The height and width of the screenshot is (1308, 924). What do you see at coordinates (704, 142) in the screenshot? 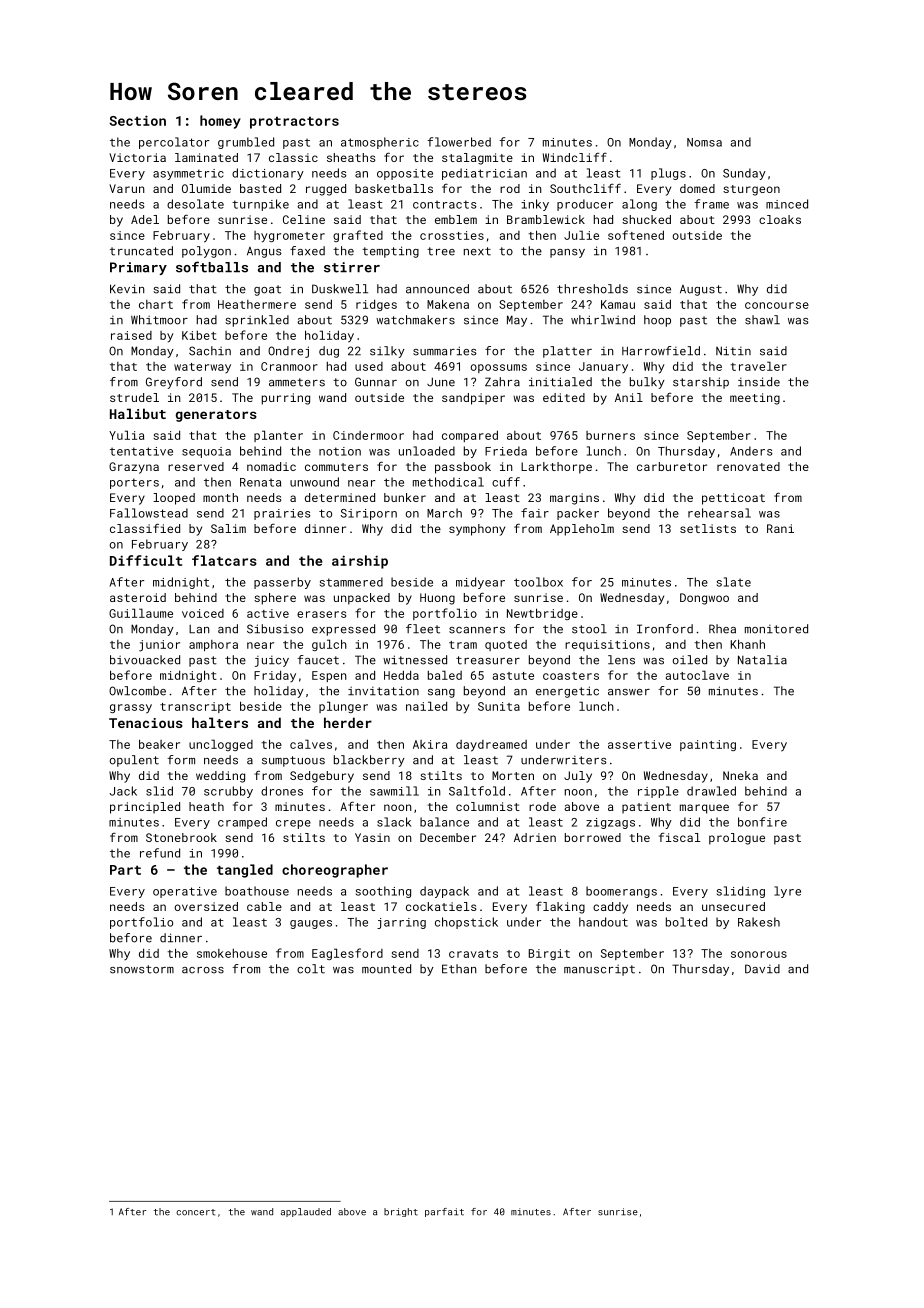
I see `Nomsa` at bounding box center [704, 142].
